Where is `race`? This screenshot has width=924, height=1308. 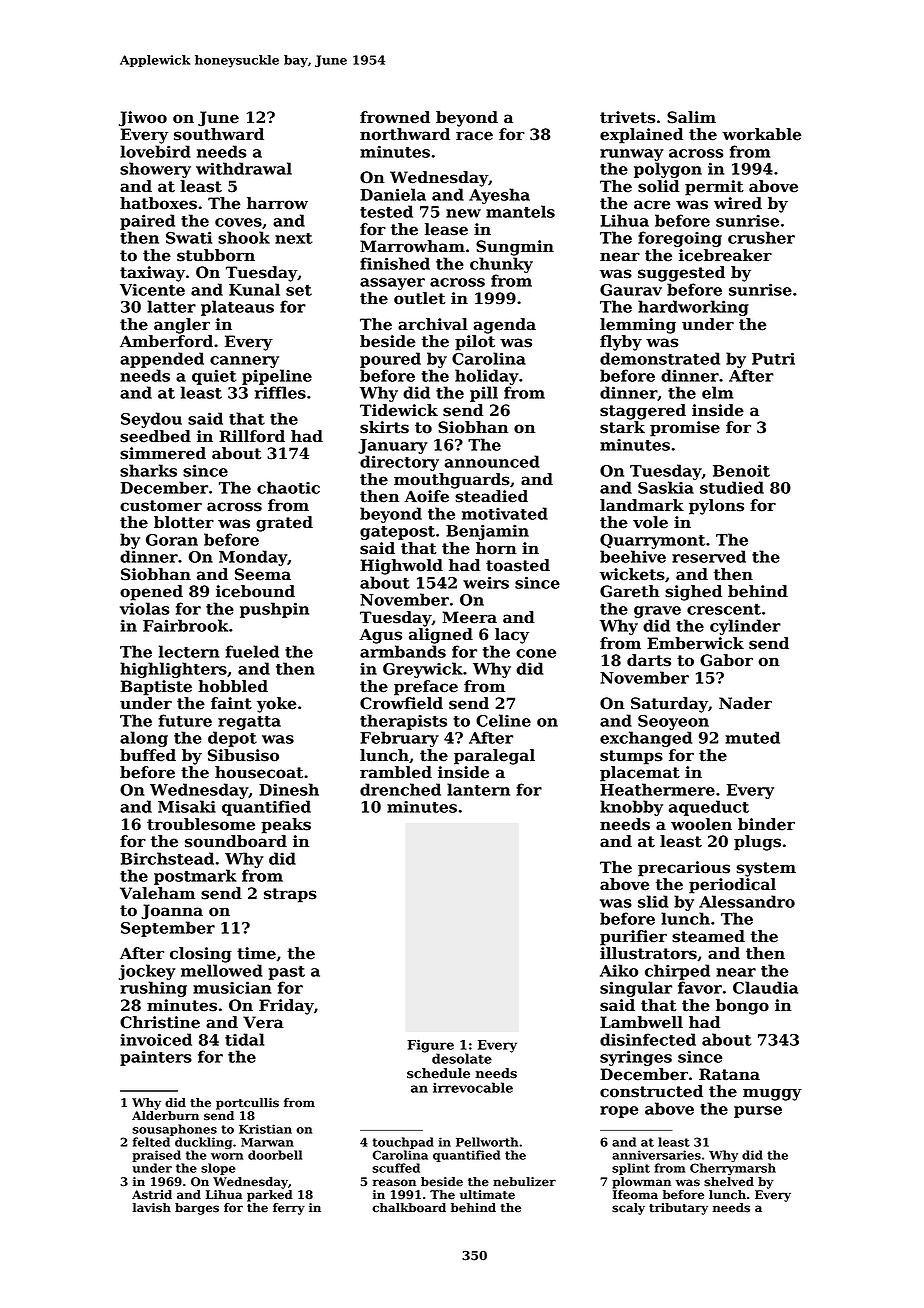 race is located at coordinates (474, 136).
